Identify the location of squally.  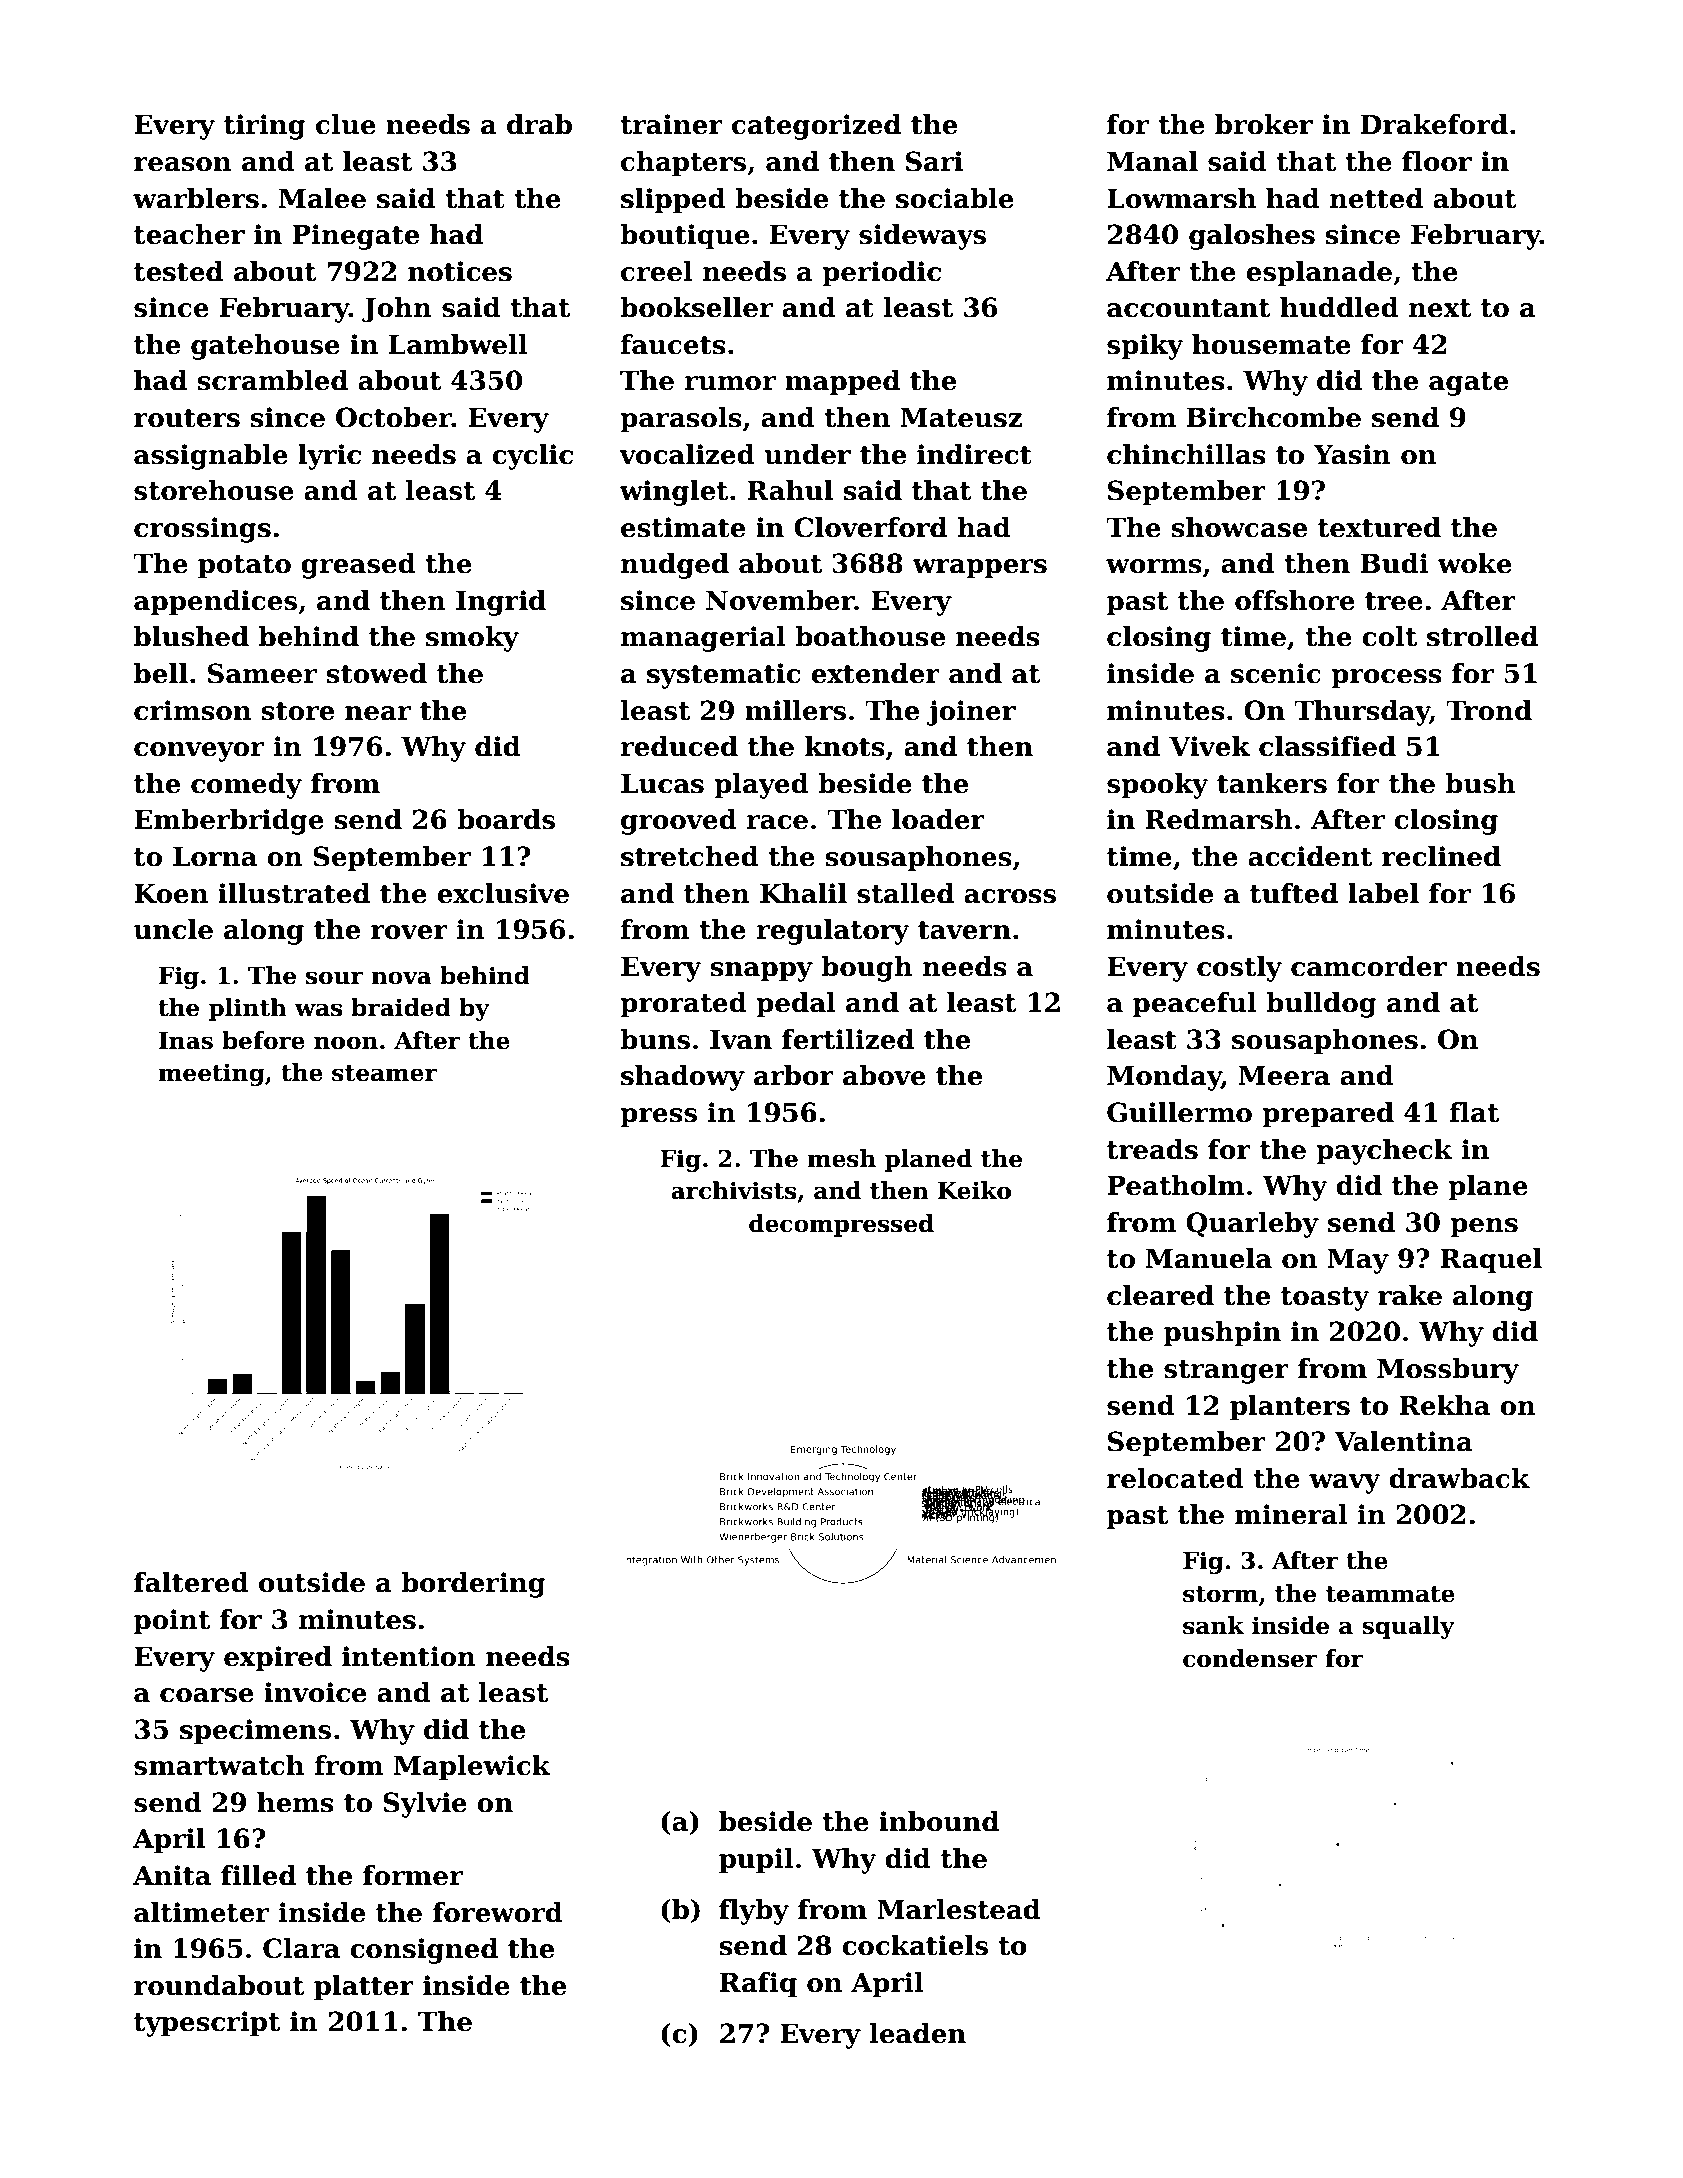
(1408, 1627).
